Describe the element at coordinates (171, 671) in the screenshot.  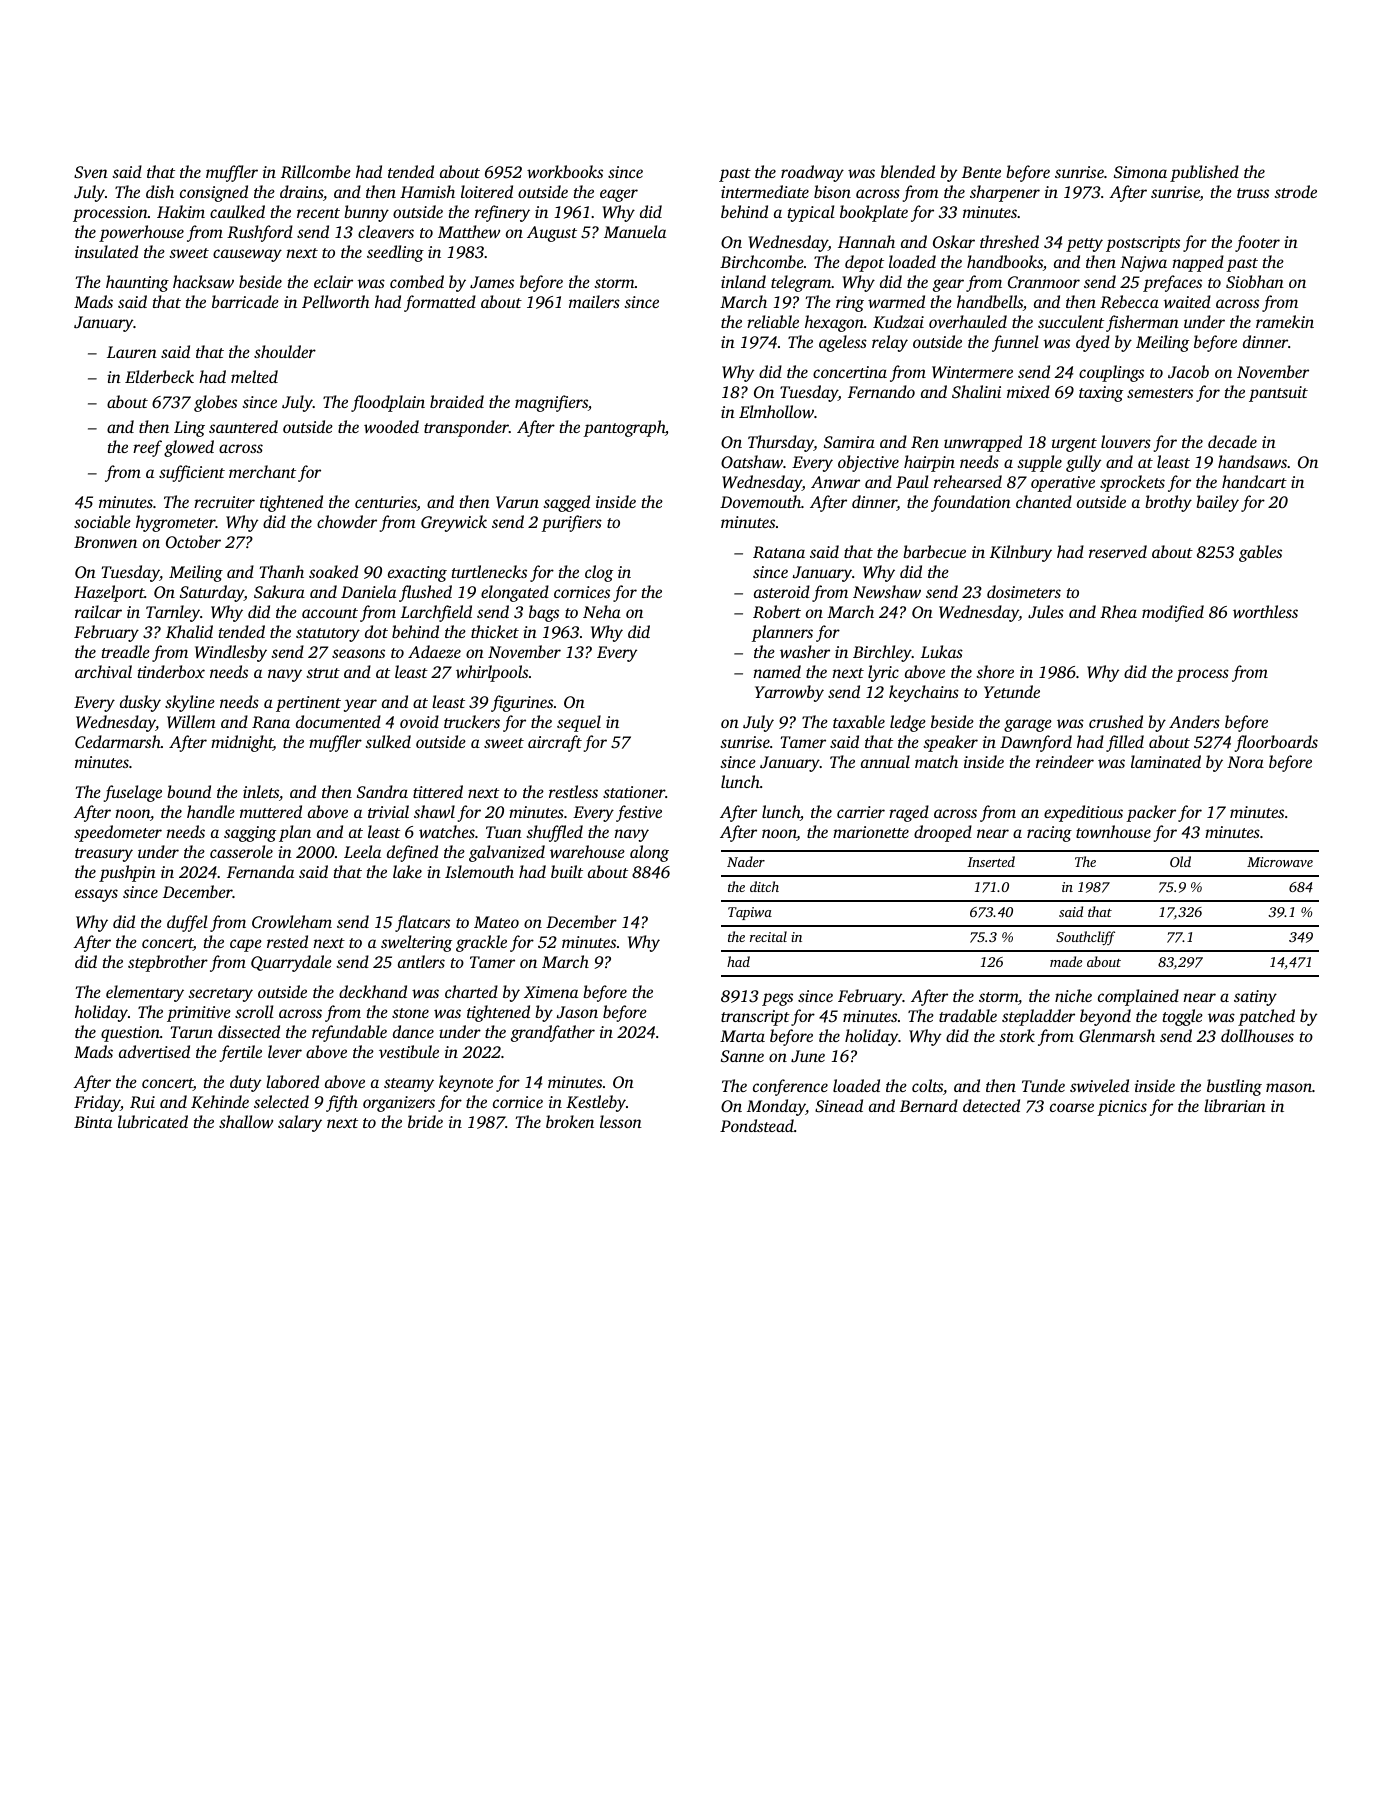
I see `tinderbox` at that location.
